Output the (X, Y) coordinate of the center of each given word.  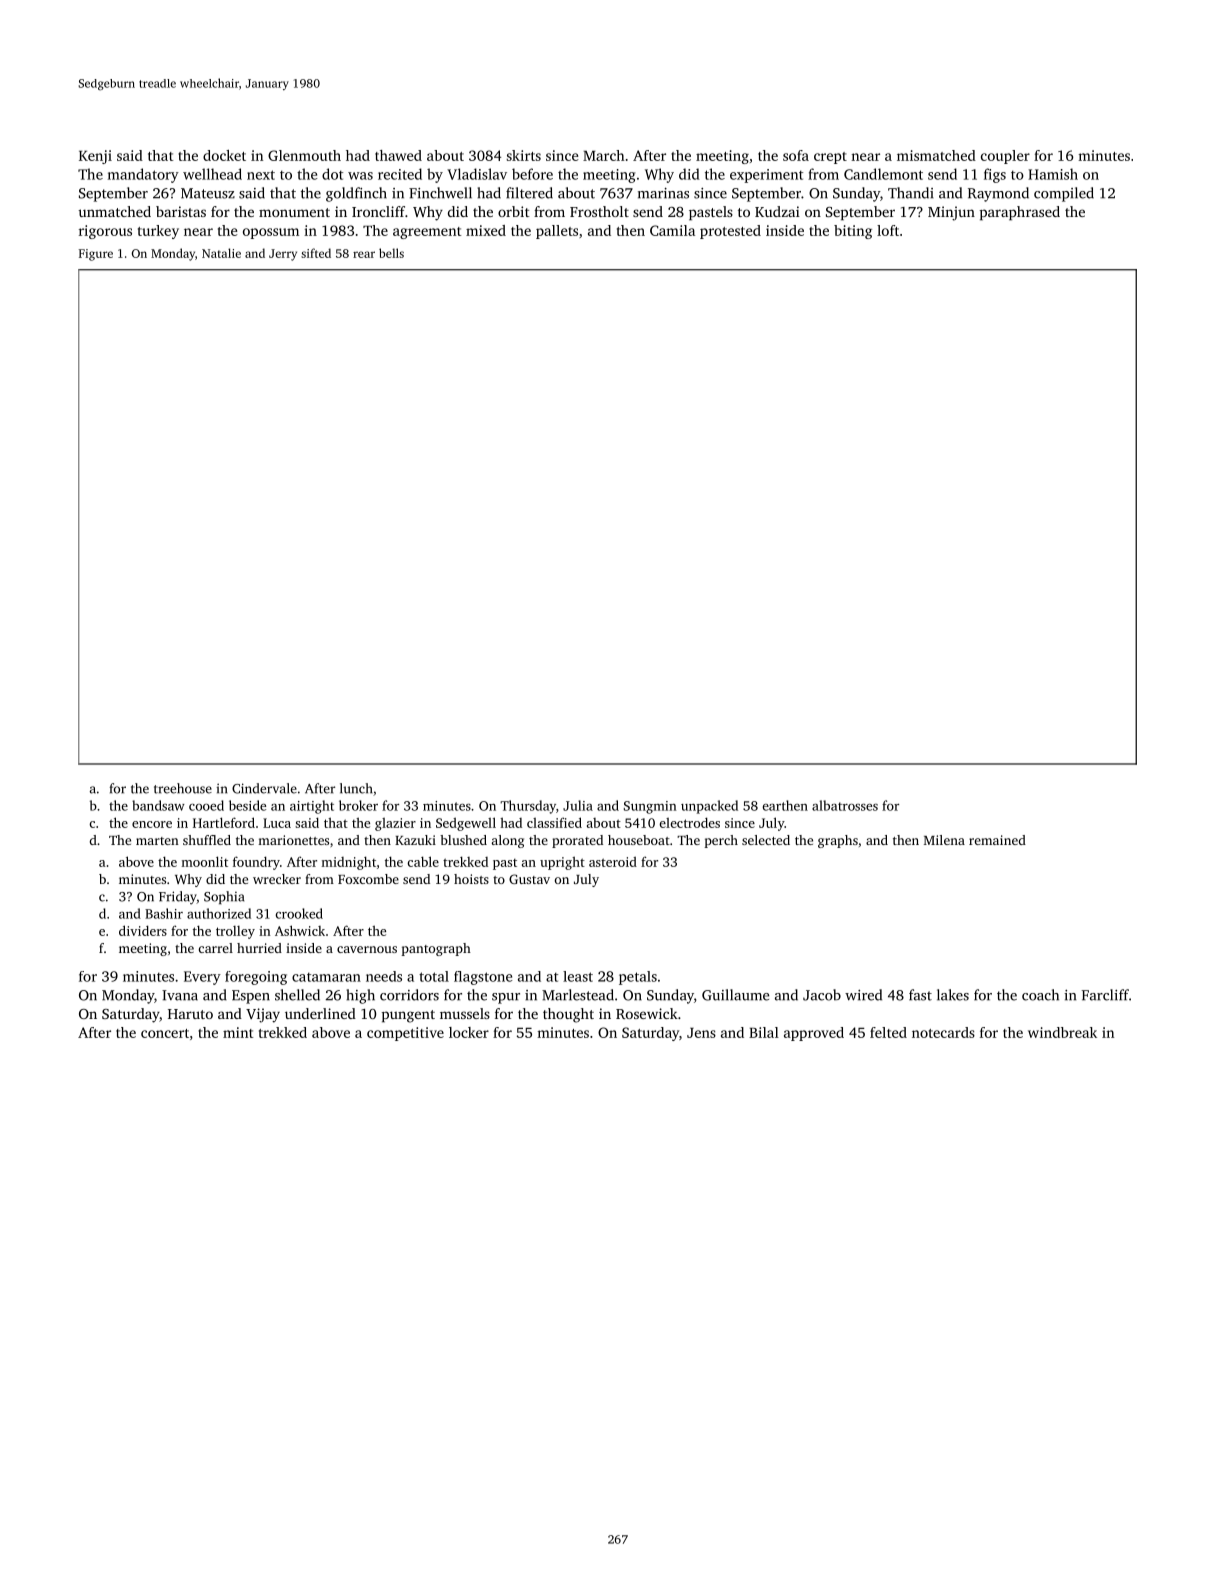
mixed (486, 230)
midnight (348, 863)
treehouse (183, 788)
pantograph (436, 949)
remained (997, 840)
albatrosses (845, 805)
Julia (578, 805)
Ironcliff (378, 211)
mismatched (936, 155)
